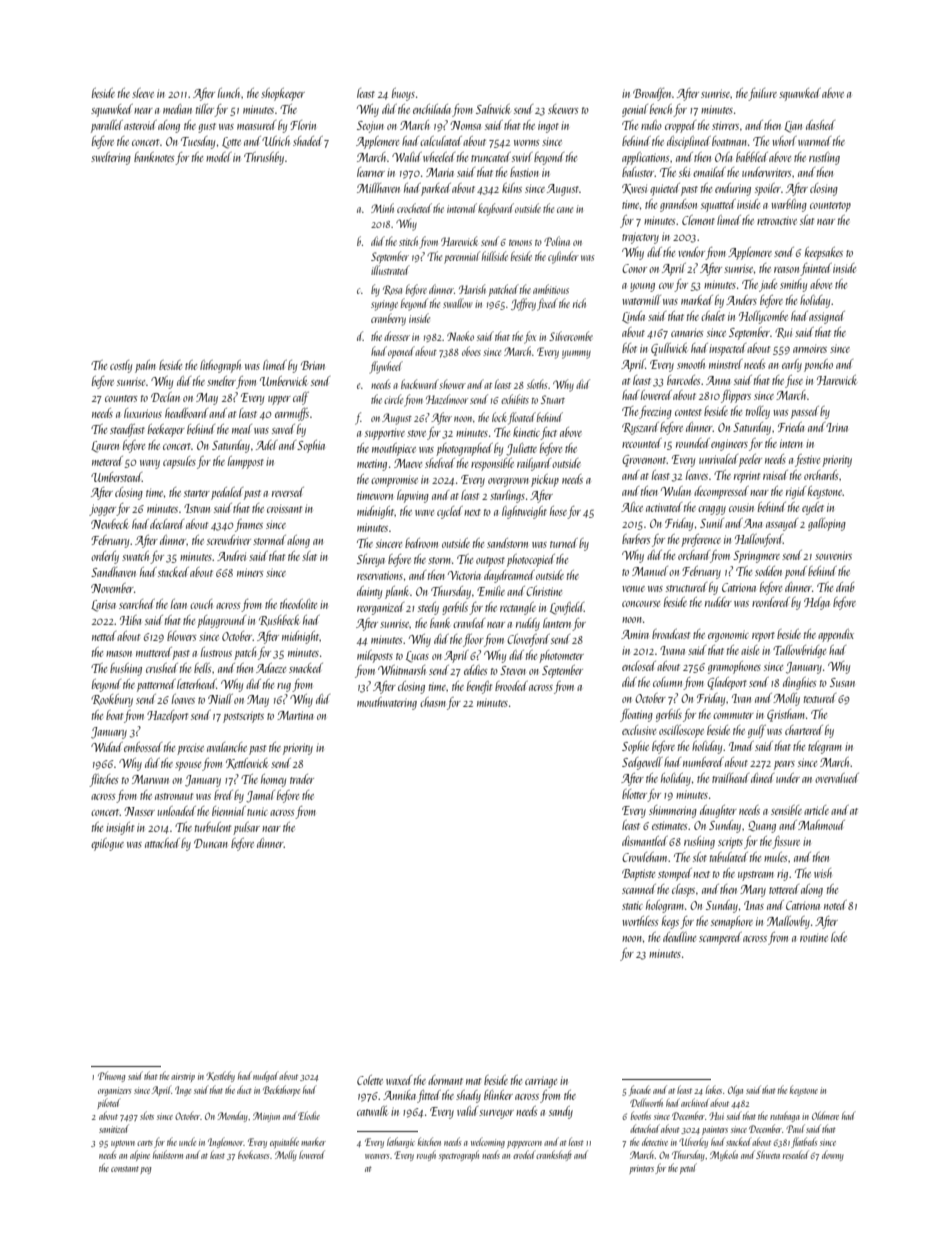  What do you see at coordinates (253, 1155) in the document?
I see `bookcases` at bounding box center [253, 1155].
